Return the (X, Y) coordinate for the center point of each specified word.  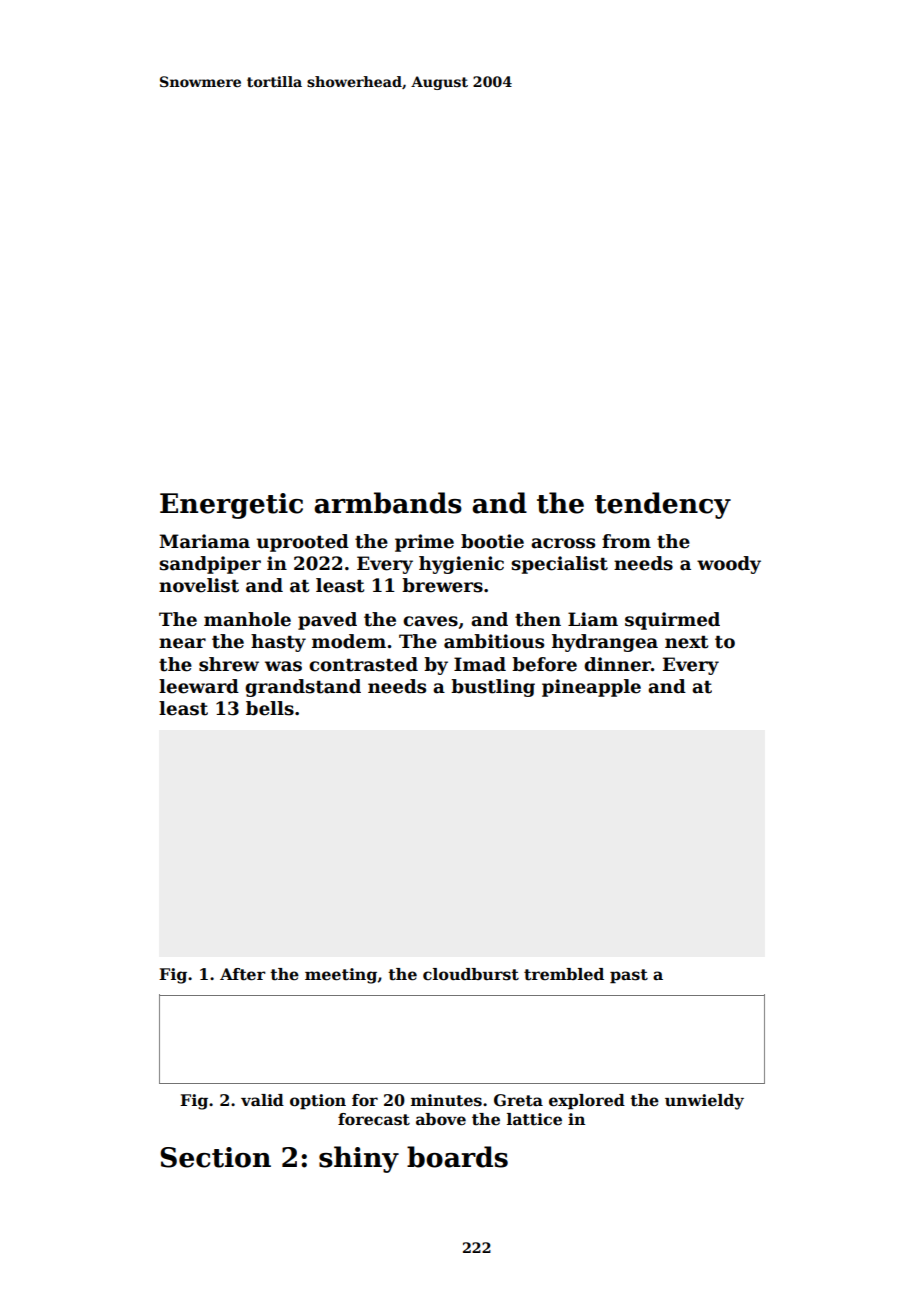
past (629, 976)
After (243, 974)
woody (729, 565)
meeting (341, 976)
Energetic (231, 506)
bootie (492, 541)
